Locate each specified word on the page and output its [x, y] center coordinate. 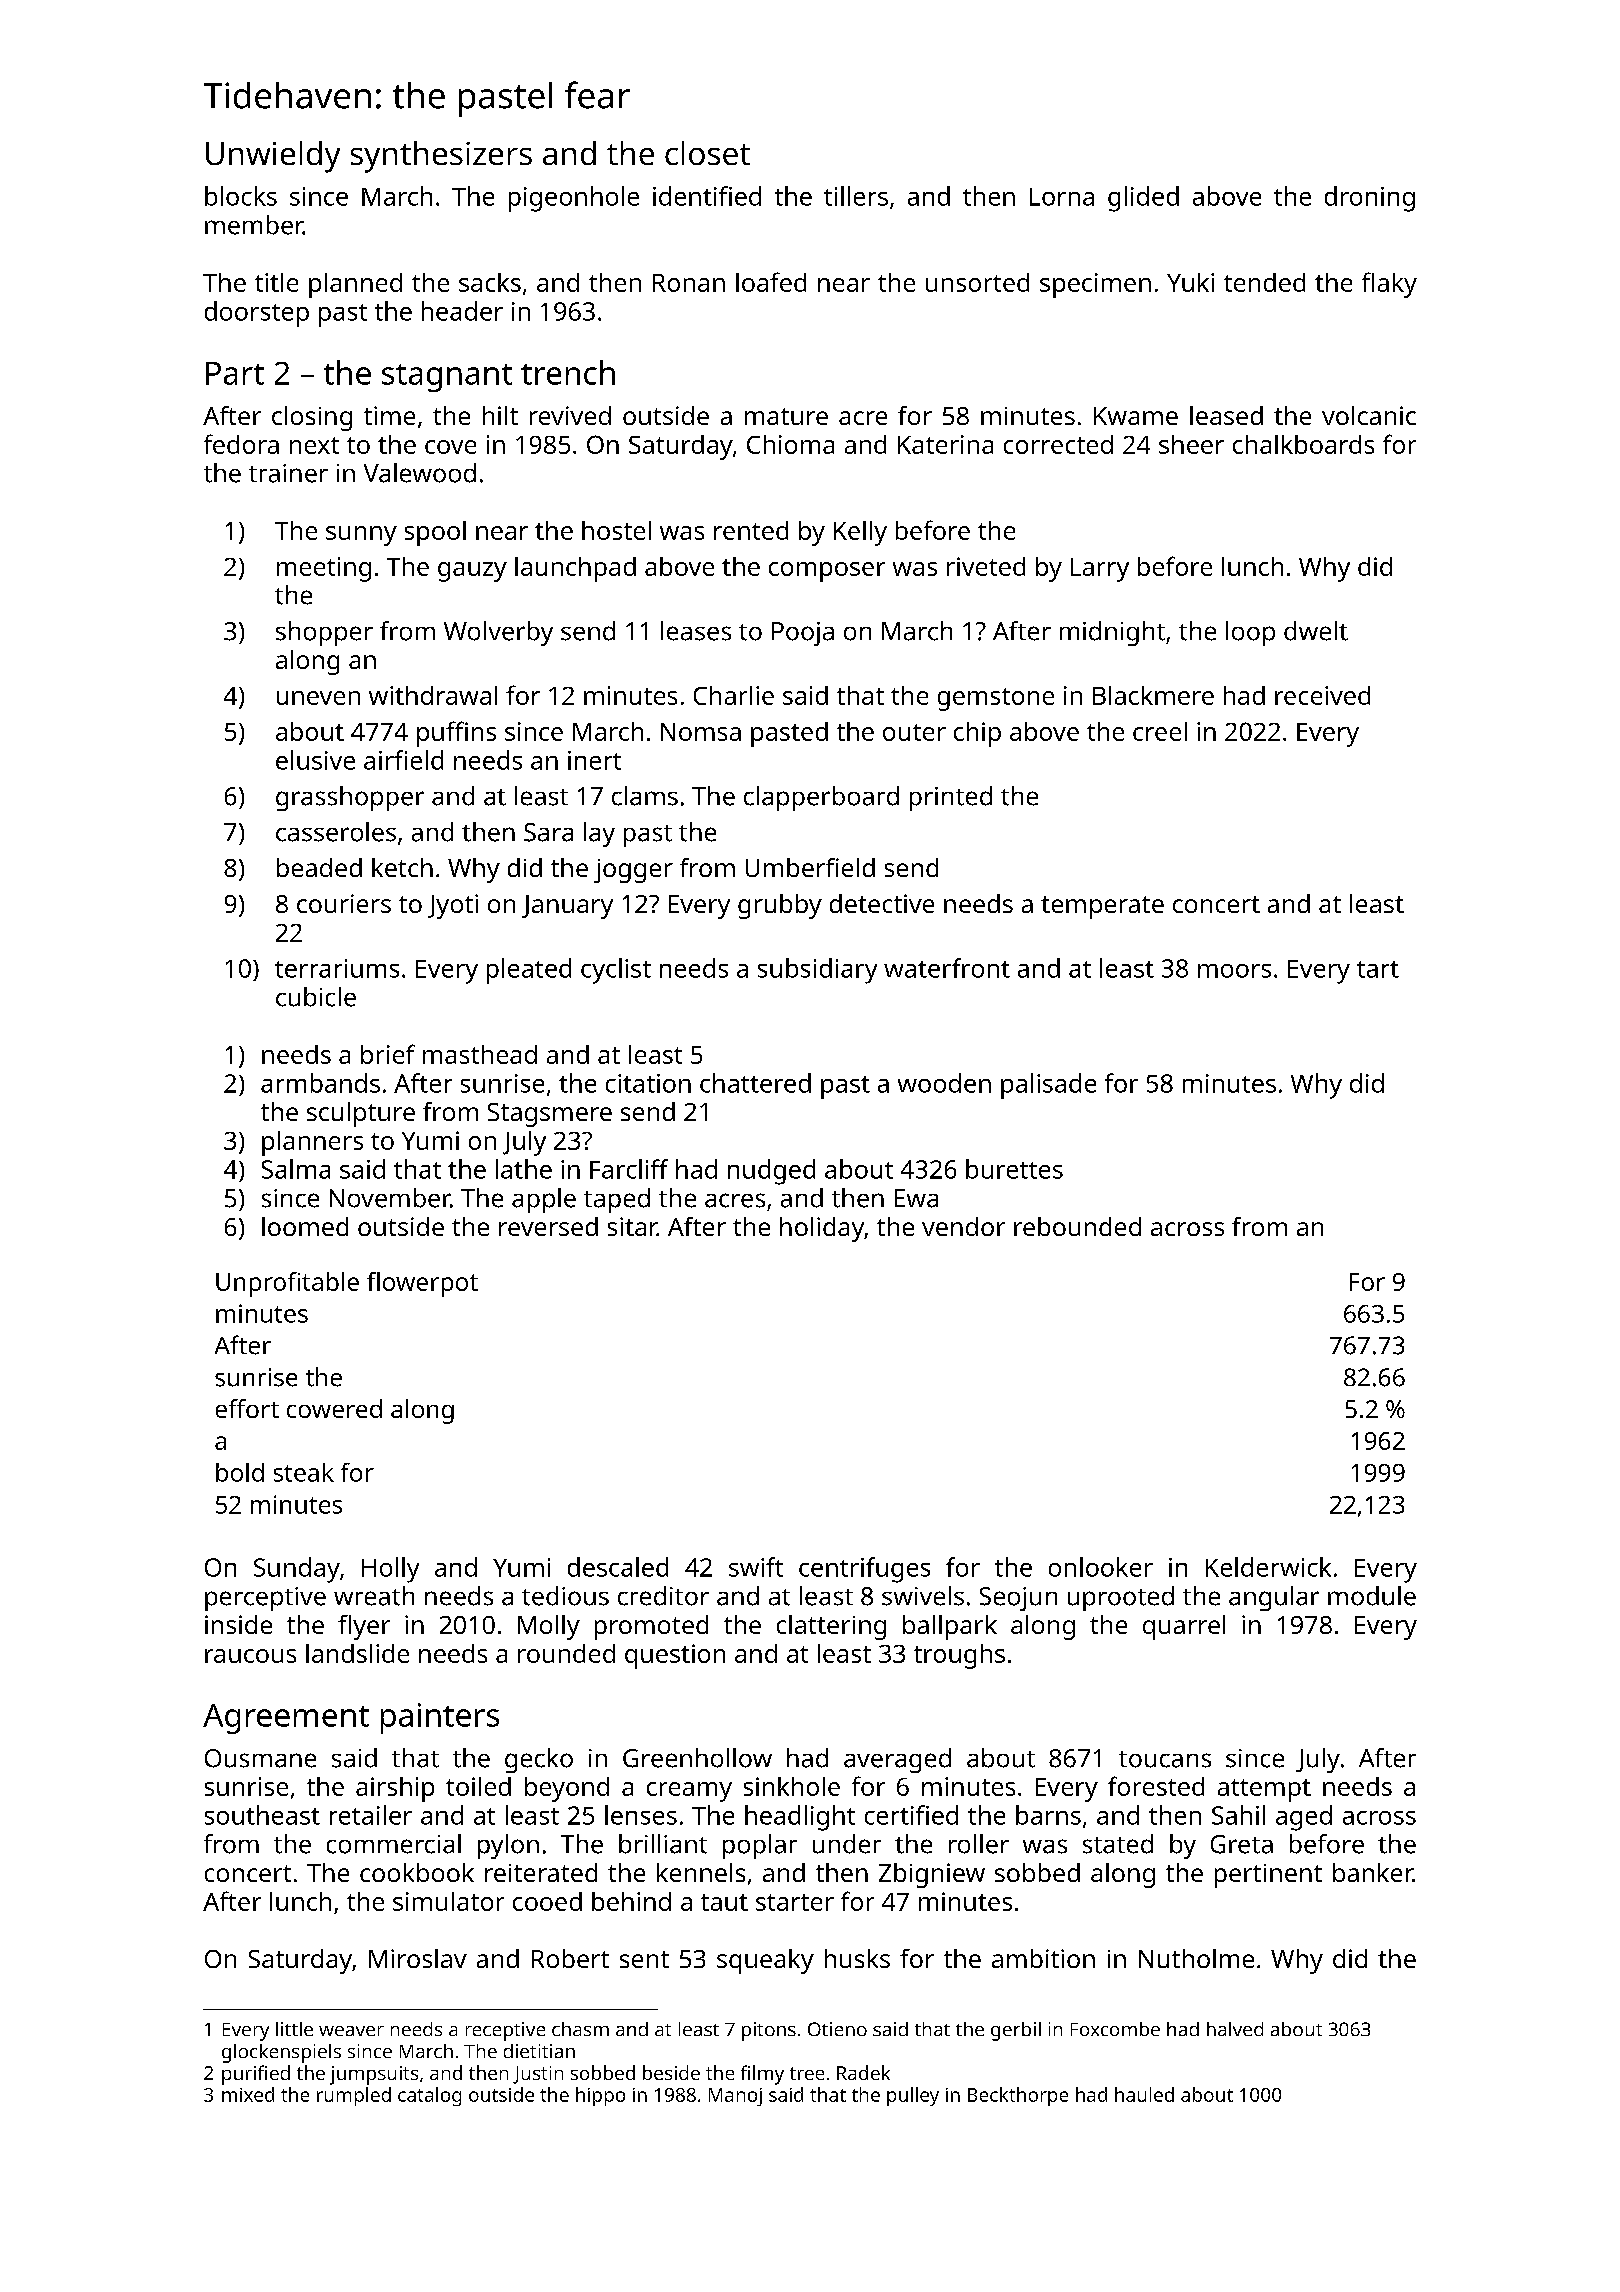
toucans [1165, 1759]
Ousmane [260, 1758]
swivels [923, 1596]
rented [751, 530]
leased [1226, 415]
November [390, 1198]
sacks [490, 282]
